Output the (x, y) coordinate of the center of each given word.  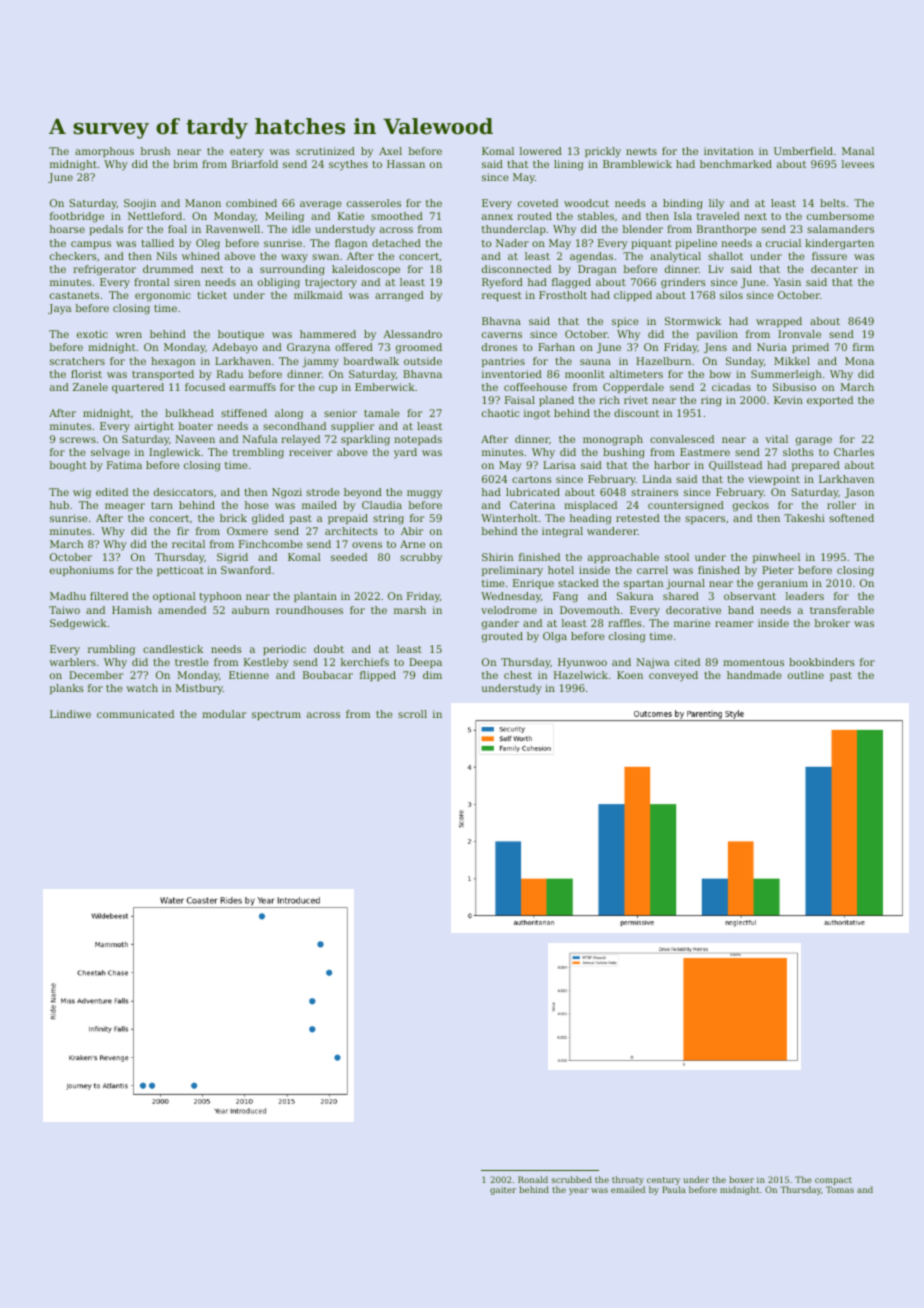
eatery (247, 153)
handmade (754, 675)
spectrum (276, 715)
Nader (512, 243)
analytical (675, 257)
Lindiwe (70, 714)
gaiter (503, 1191)
